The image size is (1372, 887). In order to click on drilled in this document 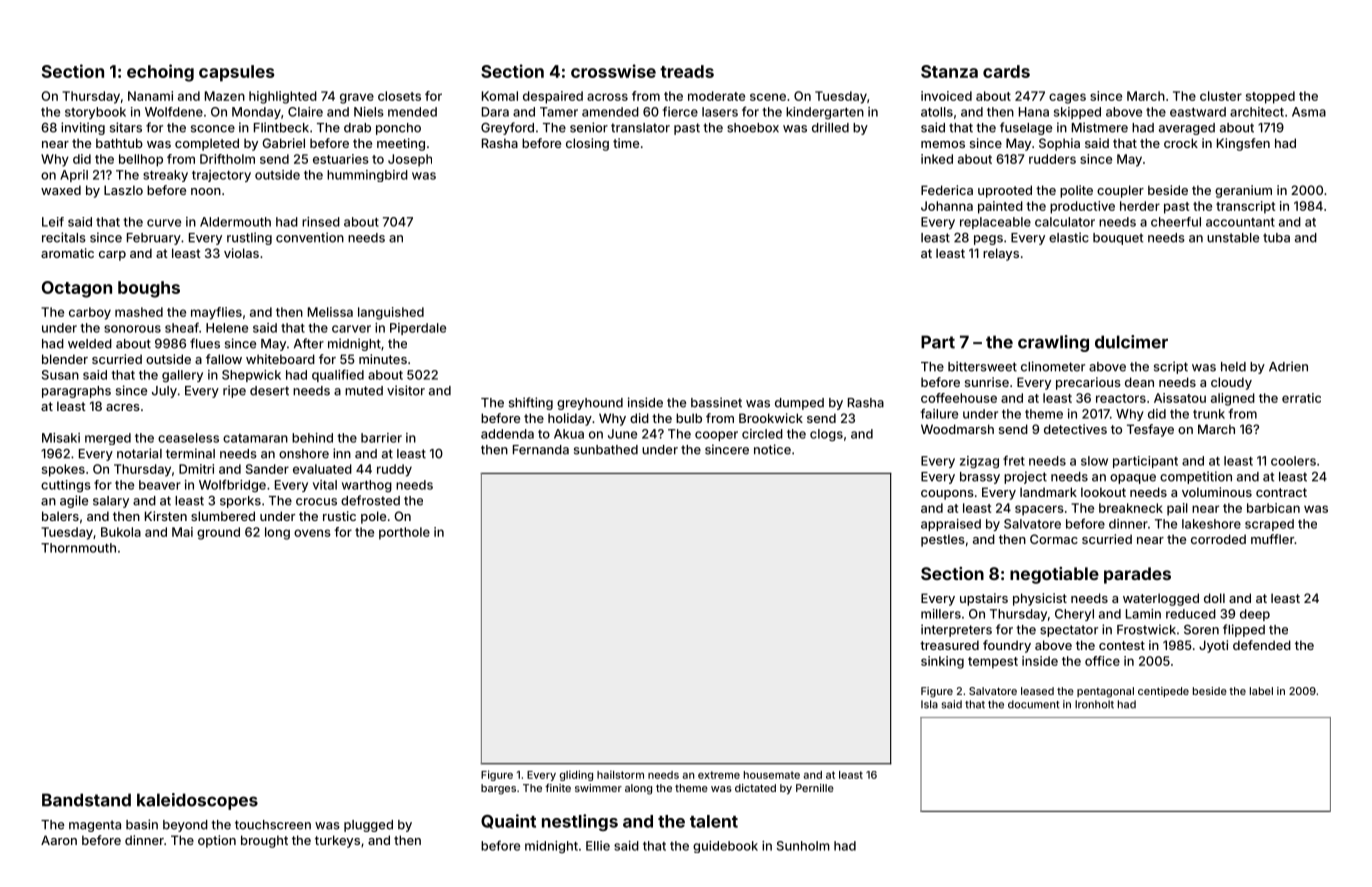, I will do `click(830, 127)`.
